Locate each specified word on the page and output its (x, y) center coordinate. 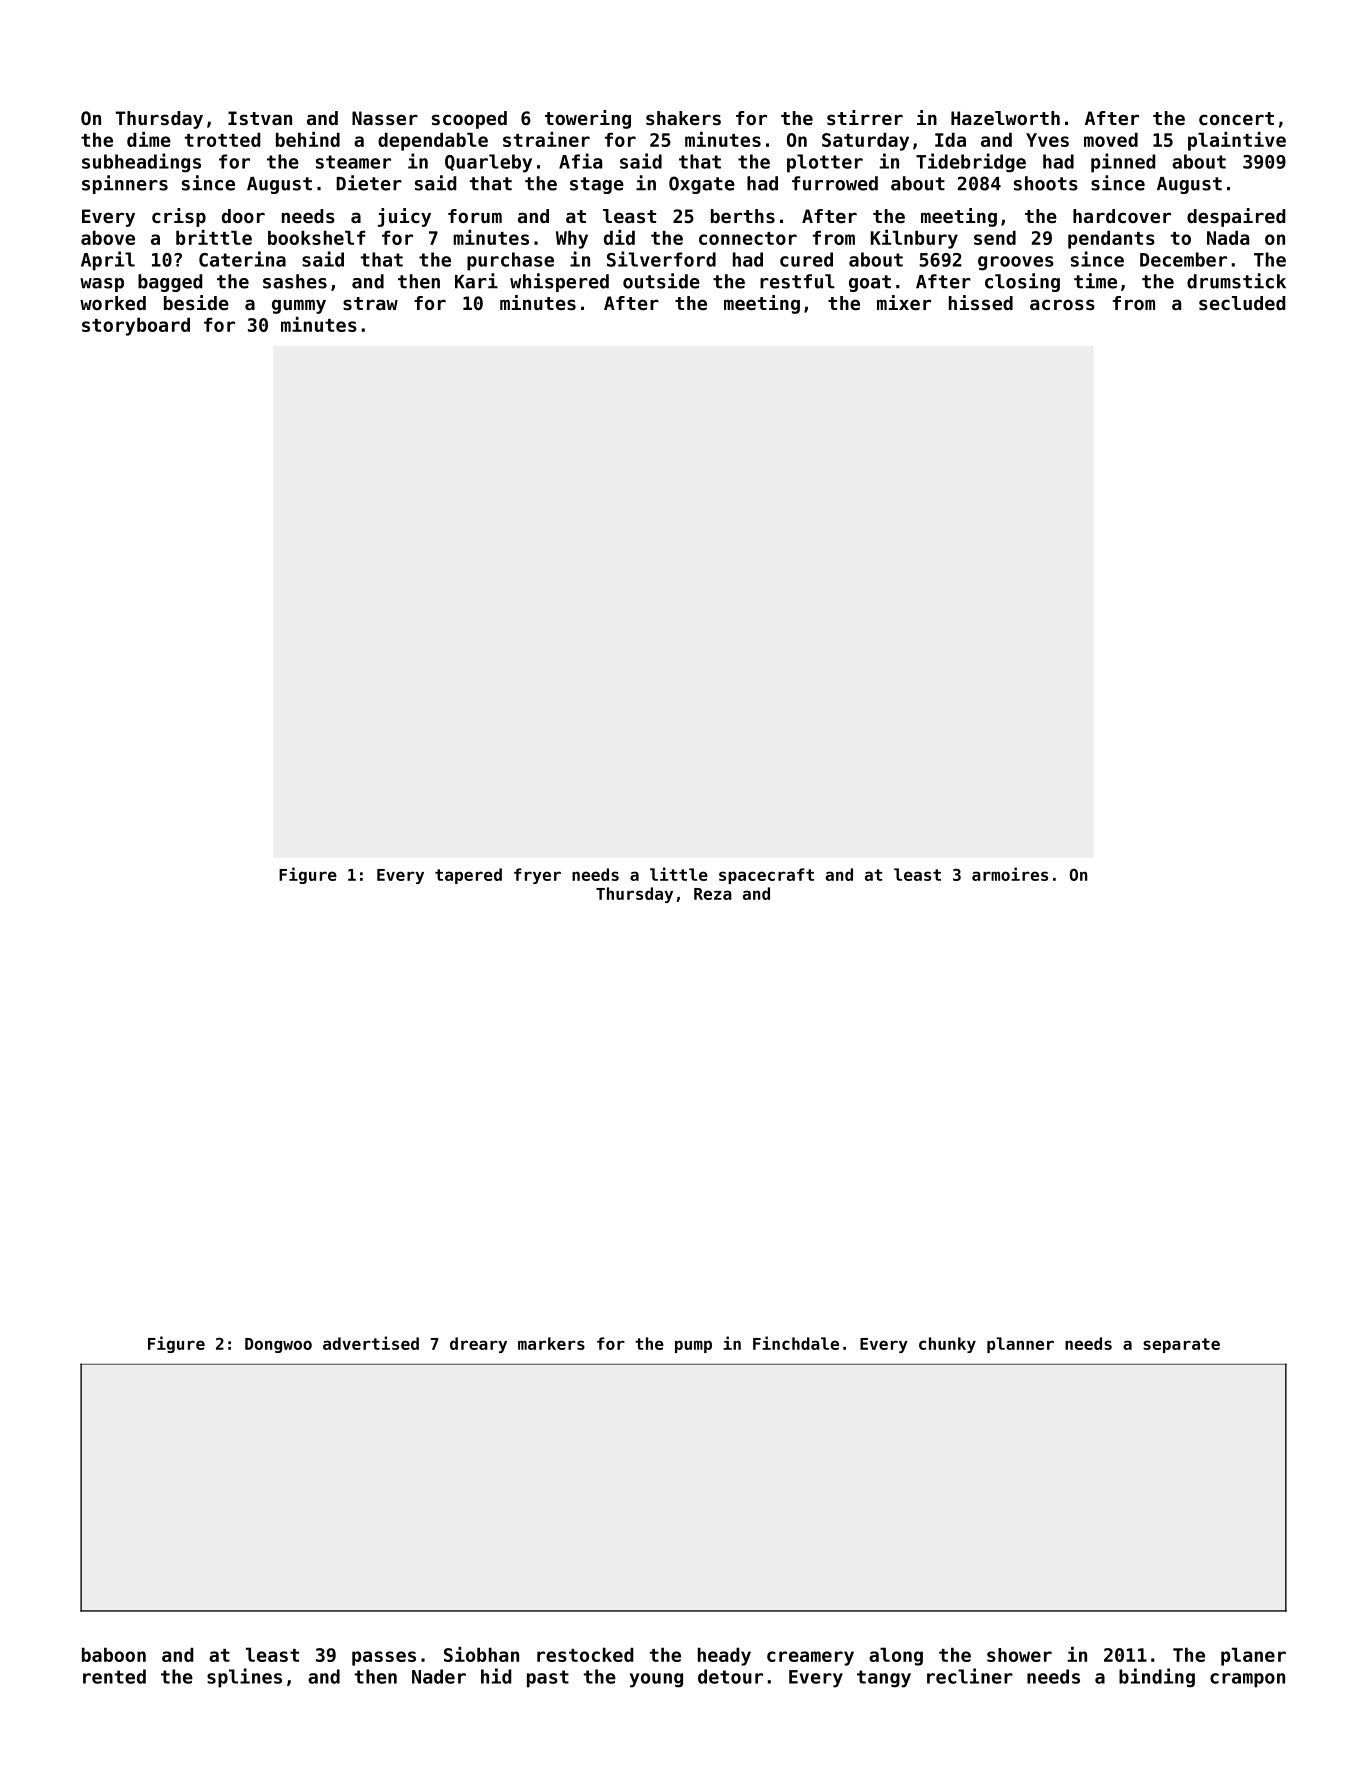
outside (661, 281)
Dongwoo (278, 1345)
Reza (713, 894)
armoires (1010, 874)
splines (244, 1678)
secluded (1242, 303)
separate (1181, 1345)
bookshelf (316, 237)
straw (370, 304)
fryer (537, 876)
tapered (468, 876)
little (679, 874)
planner (1020, 1345)
